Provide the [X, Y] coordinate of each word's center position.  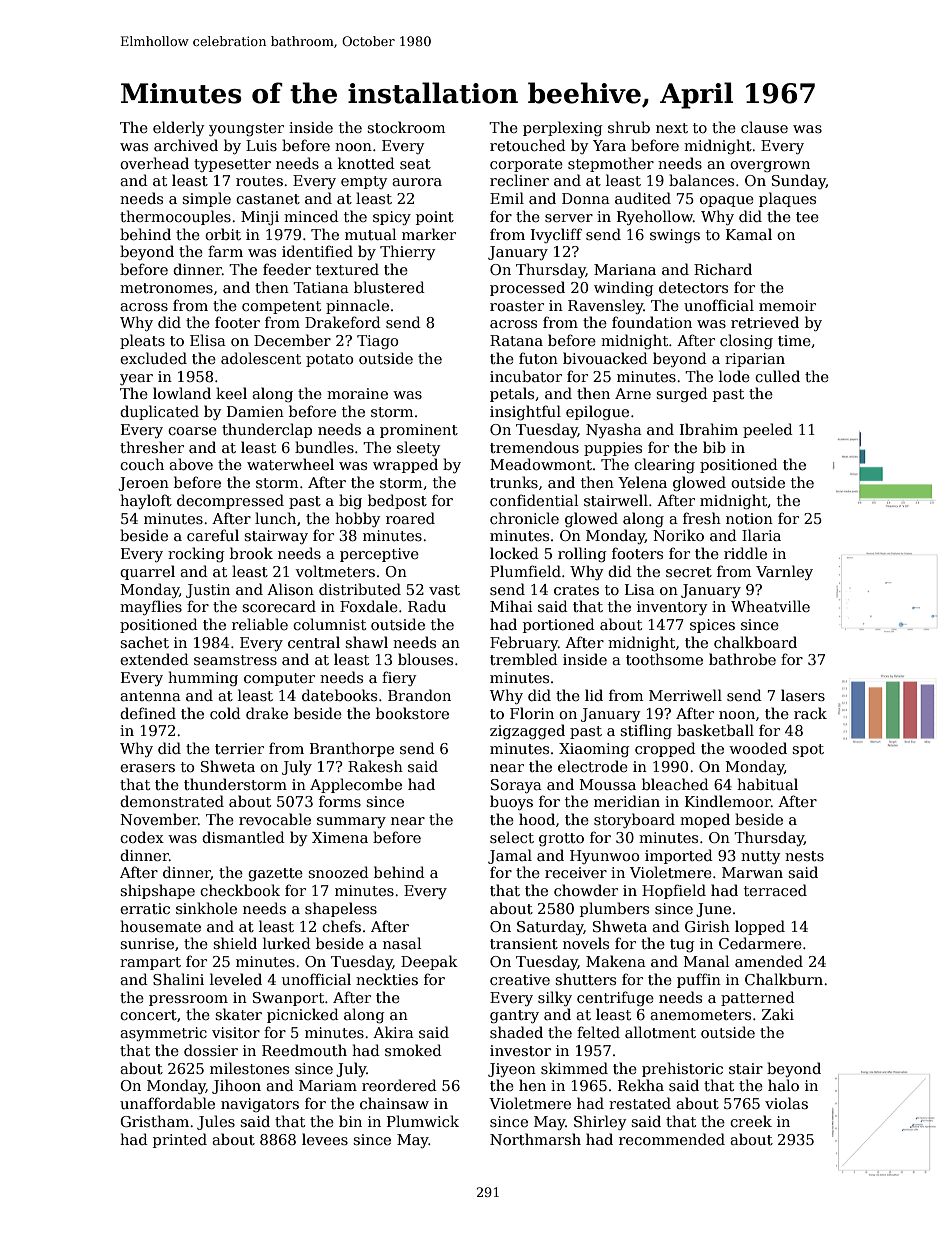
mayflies [151, 607]
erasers [147, 768]
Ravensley [606, 306]
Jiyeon [512, 1070]
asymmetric [163, 1034]
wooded [758, 748]
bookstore [412, 713]
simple [206, 199]
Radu [427, 606]
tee [807, 217]
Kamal [749, 234]
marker [429, 234]
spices [712, 626]
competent [281, 307]
